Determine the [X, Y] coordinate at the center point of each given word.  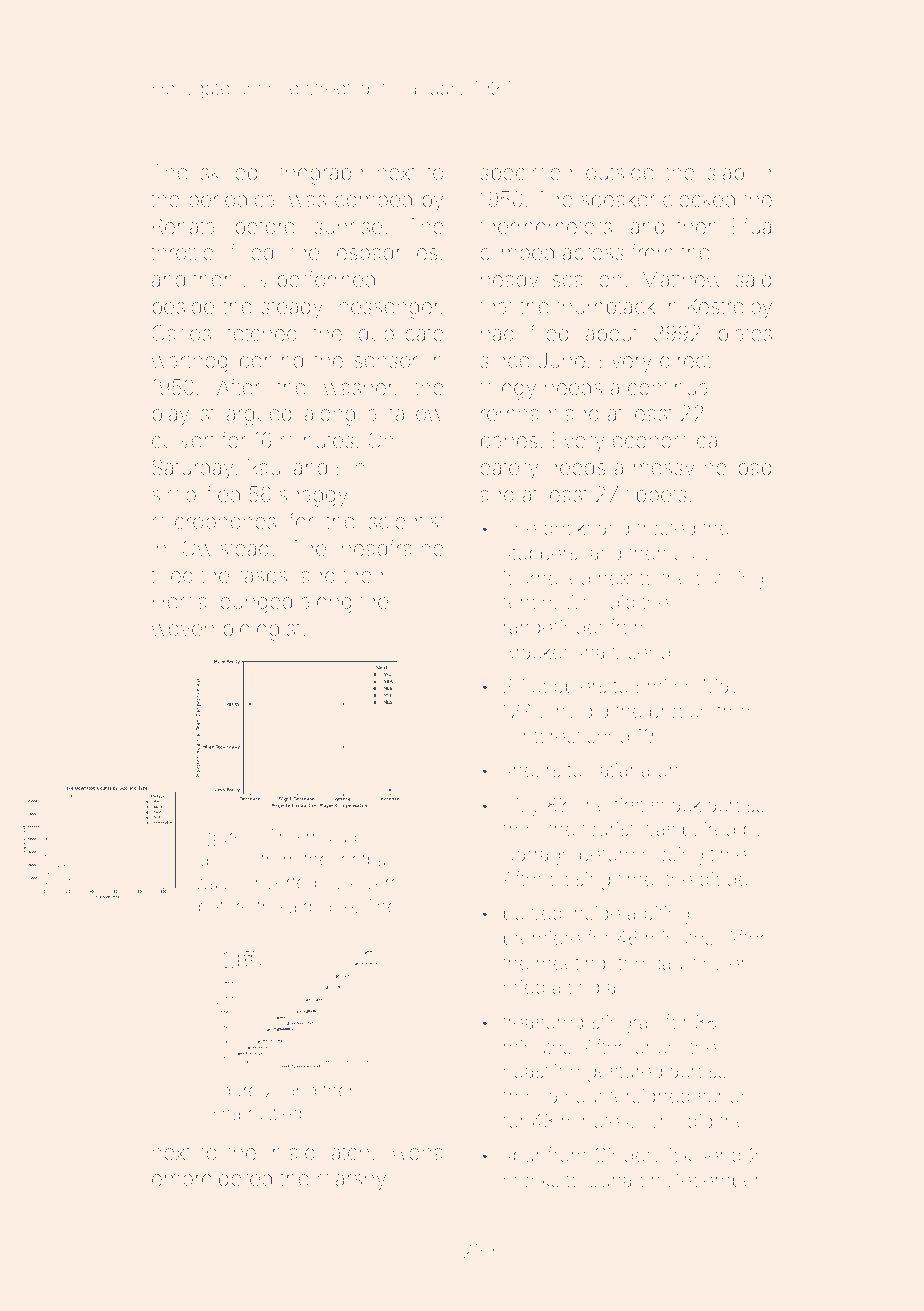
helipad [738, 469]
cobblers [569, 686]
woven [183, 630]
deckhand [586, 528]
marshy [352, 1180]
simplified [196, 495]
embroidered [212, 1178]
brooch [679, 711]
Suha [610, 1179]
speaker [618, 201]
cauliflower [699, 962]
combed [373, 199]
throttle [182, 252]
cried [524, 987]
